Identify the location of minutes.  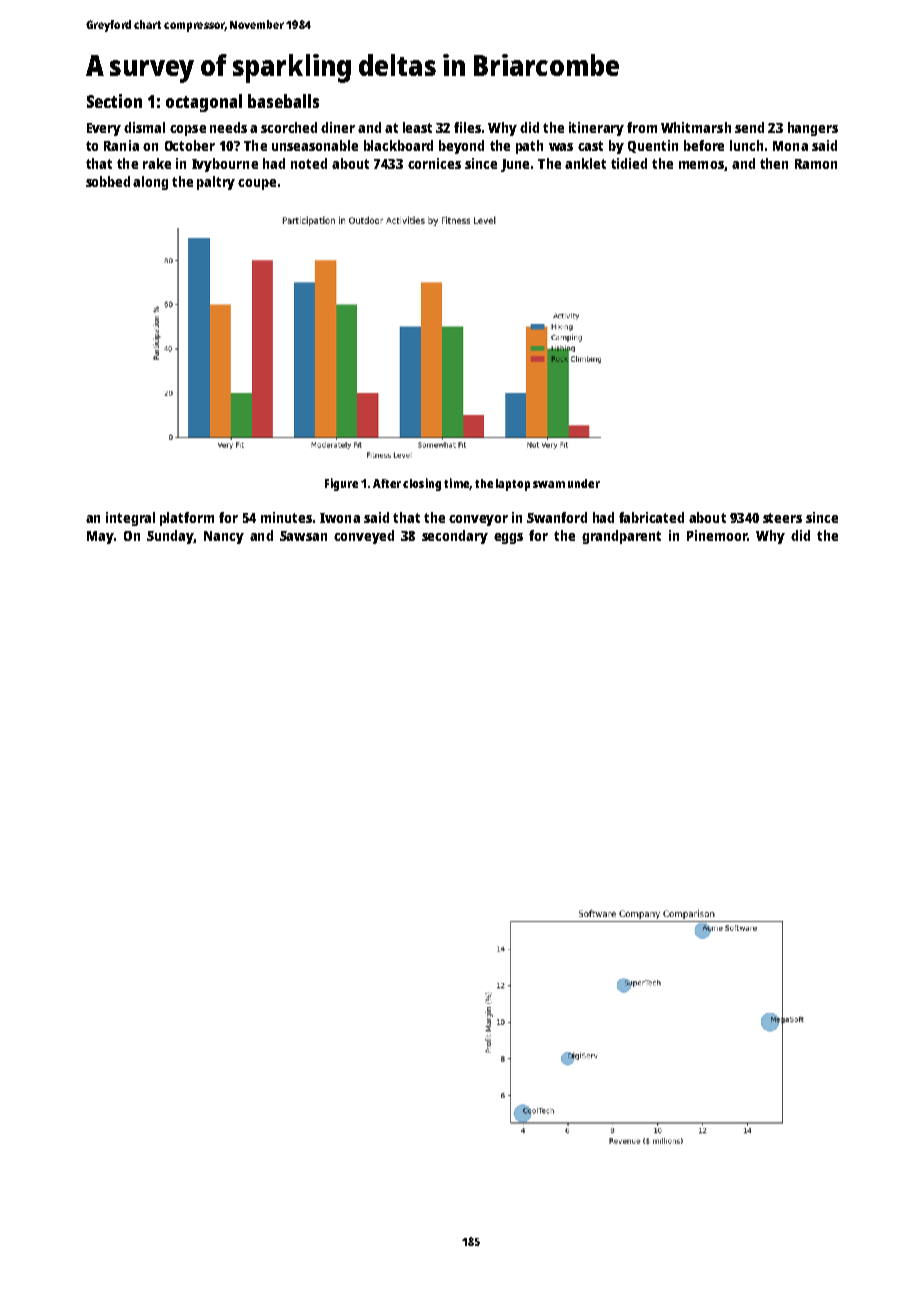
(286, 517).
